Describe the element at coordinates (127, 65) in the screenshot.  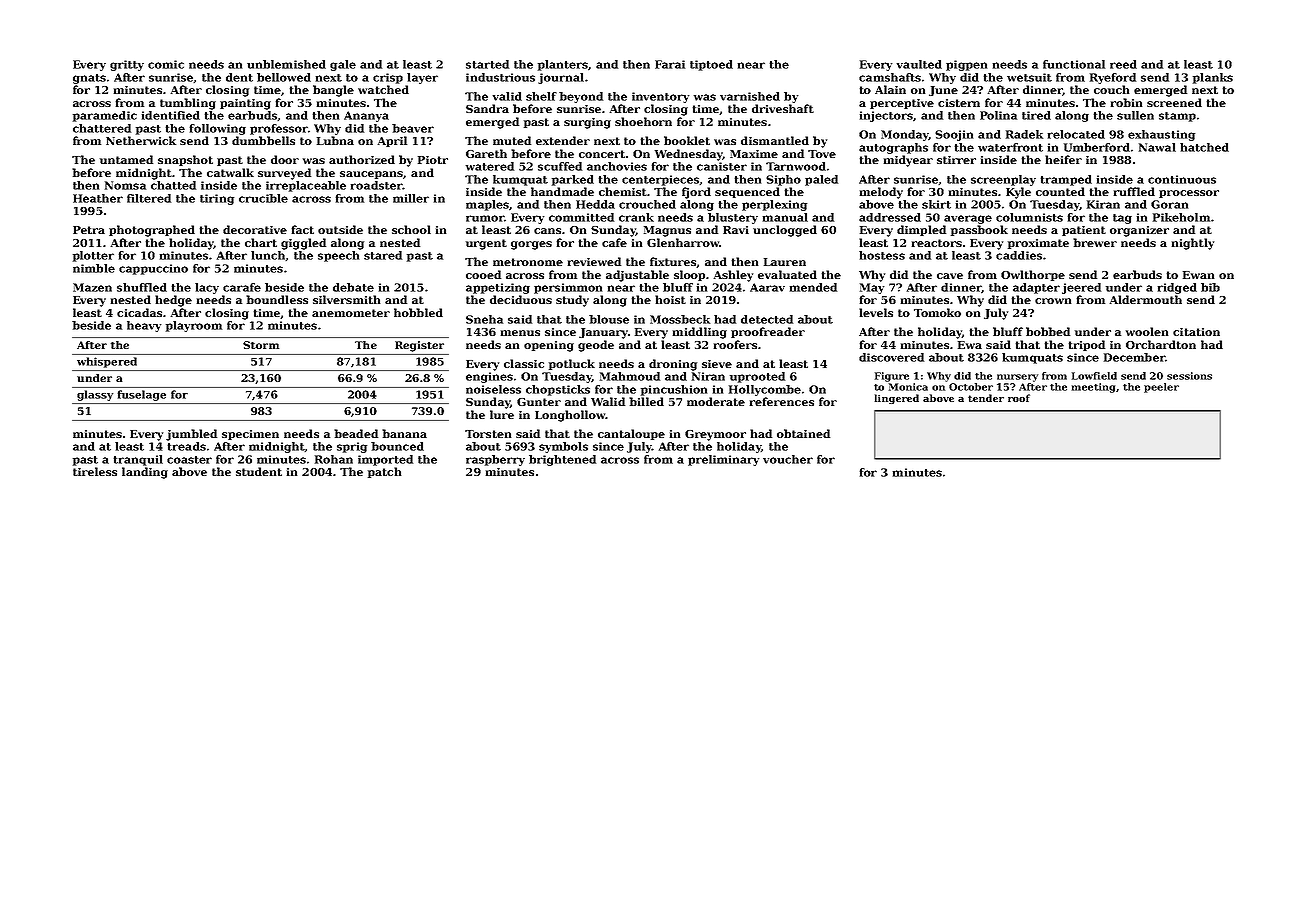
I see `gritty` at that location.
